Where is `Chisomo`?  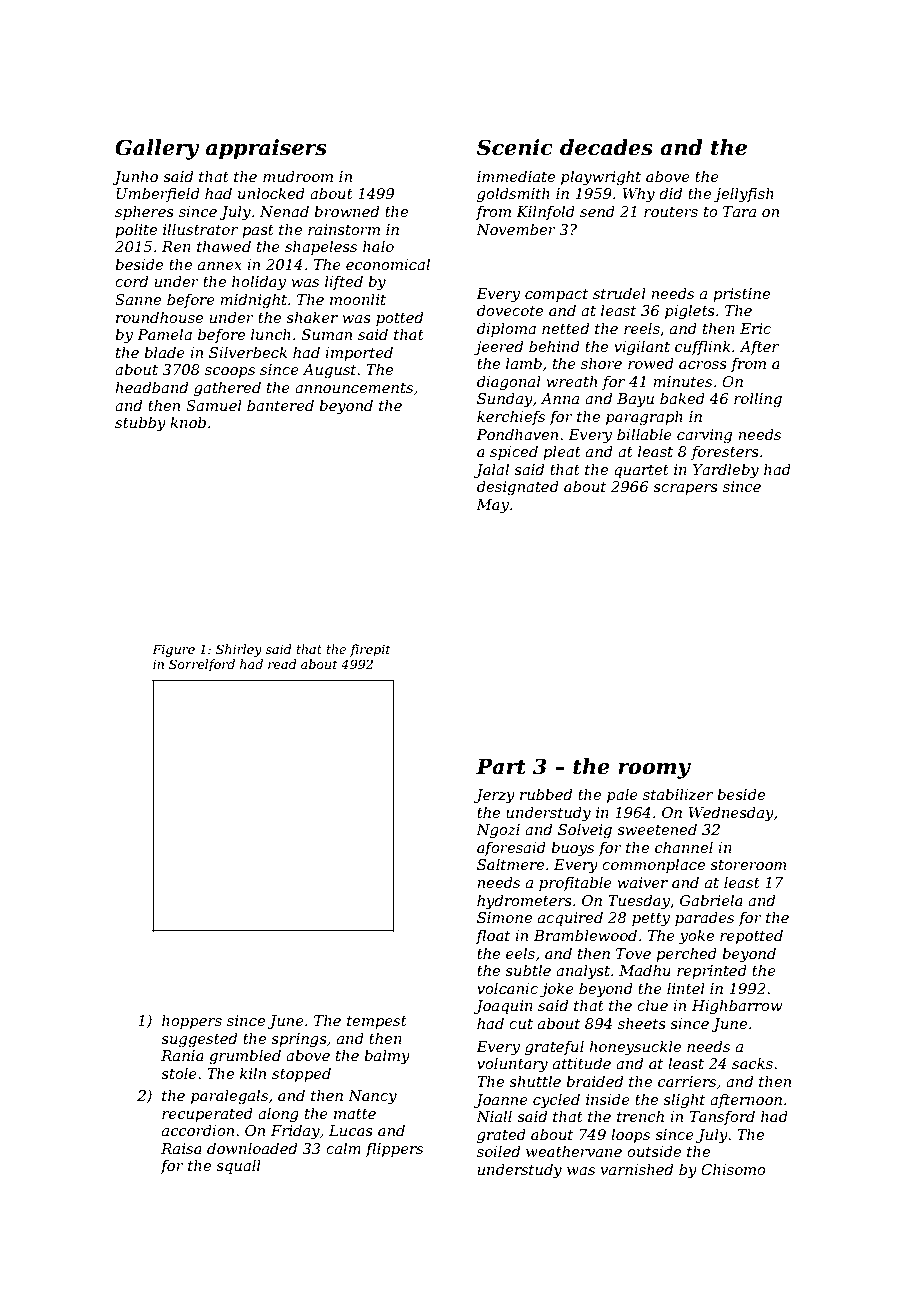 Chisomo is located at coordinates (733, 1169).
